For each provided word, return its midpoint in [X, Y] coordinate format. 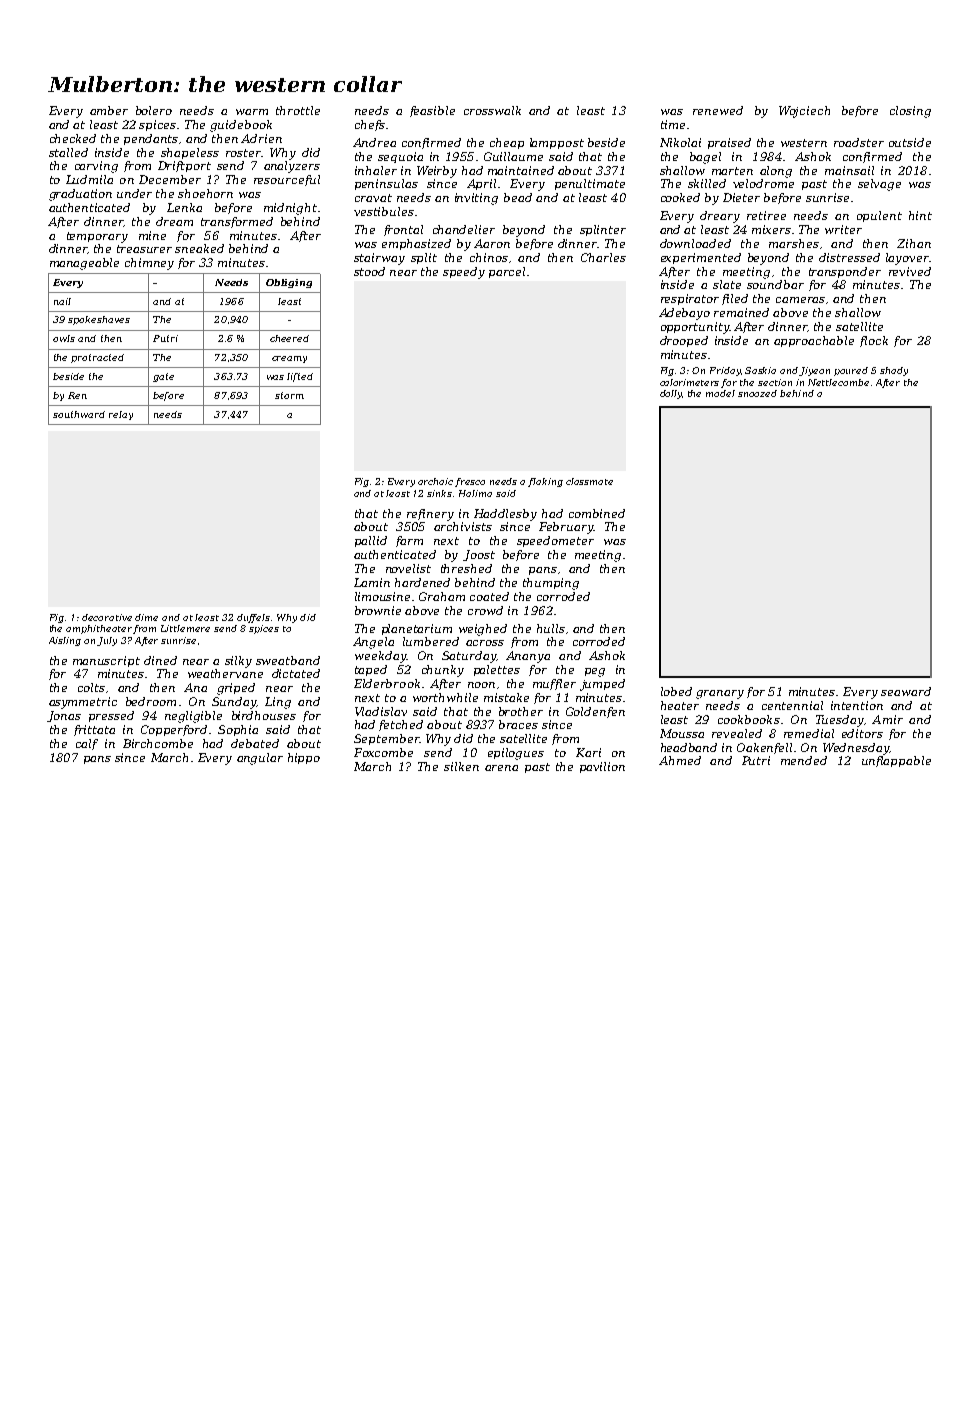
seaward [906, 691]
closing [910, 112]
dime [146, 617]
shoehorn [205, 193]
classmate [589, 481]
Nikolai [680, 142]
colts [91, 687]
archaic [437, 482]
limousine [382, 596]
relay [121, 415]
